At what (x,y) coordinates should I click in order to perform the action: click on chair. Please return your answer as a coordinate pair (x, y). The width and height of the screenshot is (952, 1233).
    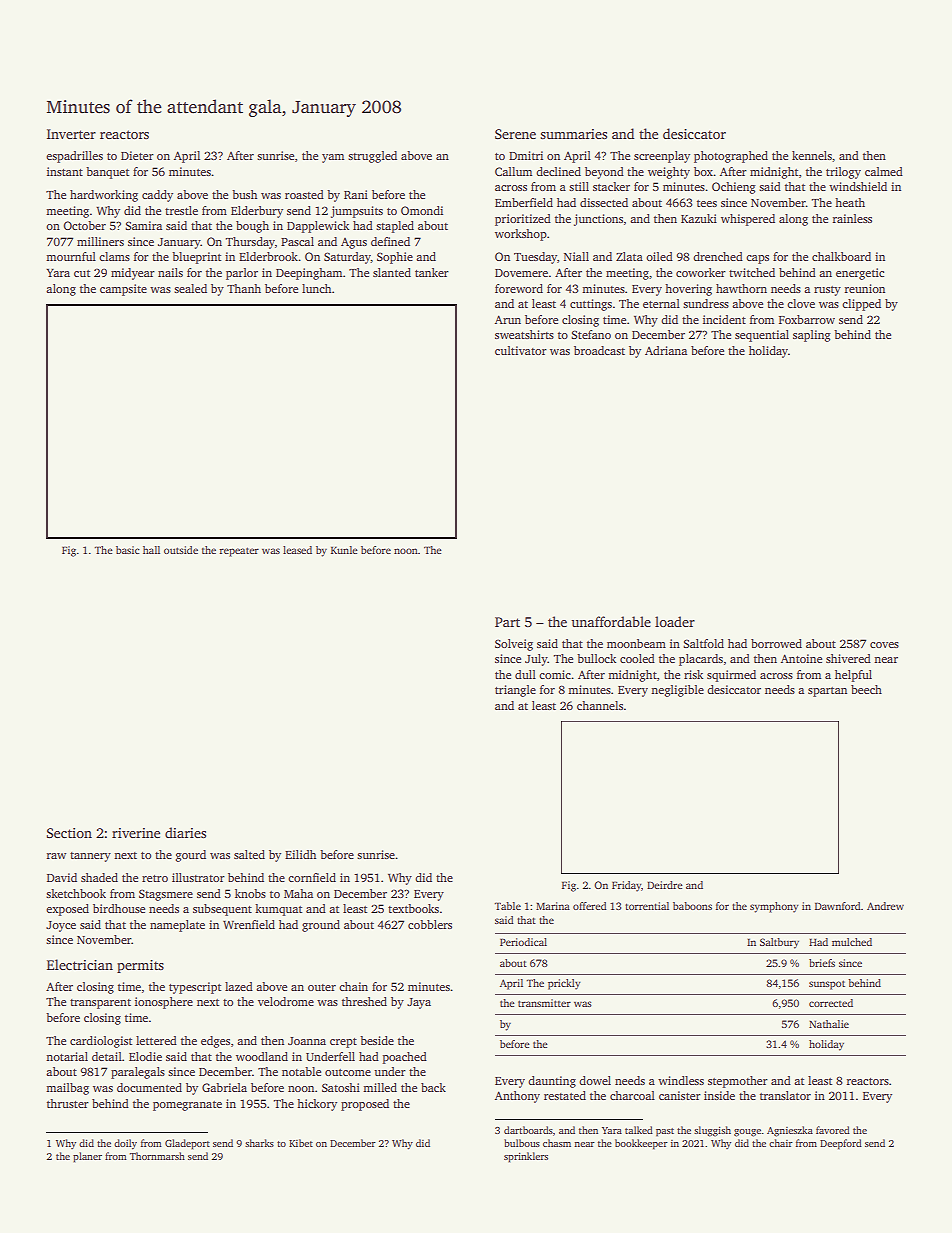
    Looking at the image, I should click on (781, 1143).
